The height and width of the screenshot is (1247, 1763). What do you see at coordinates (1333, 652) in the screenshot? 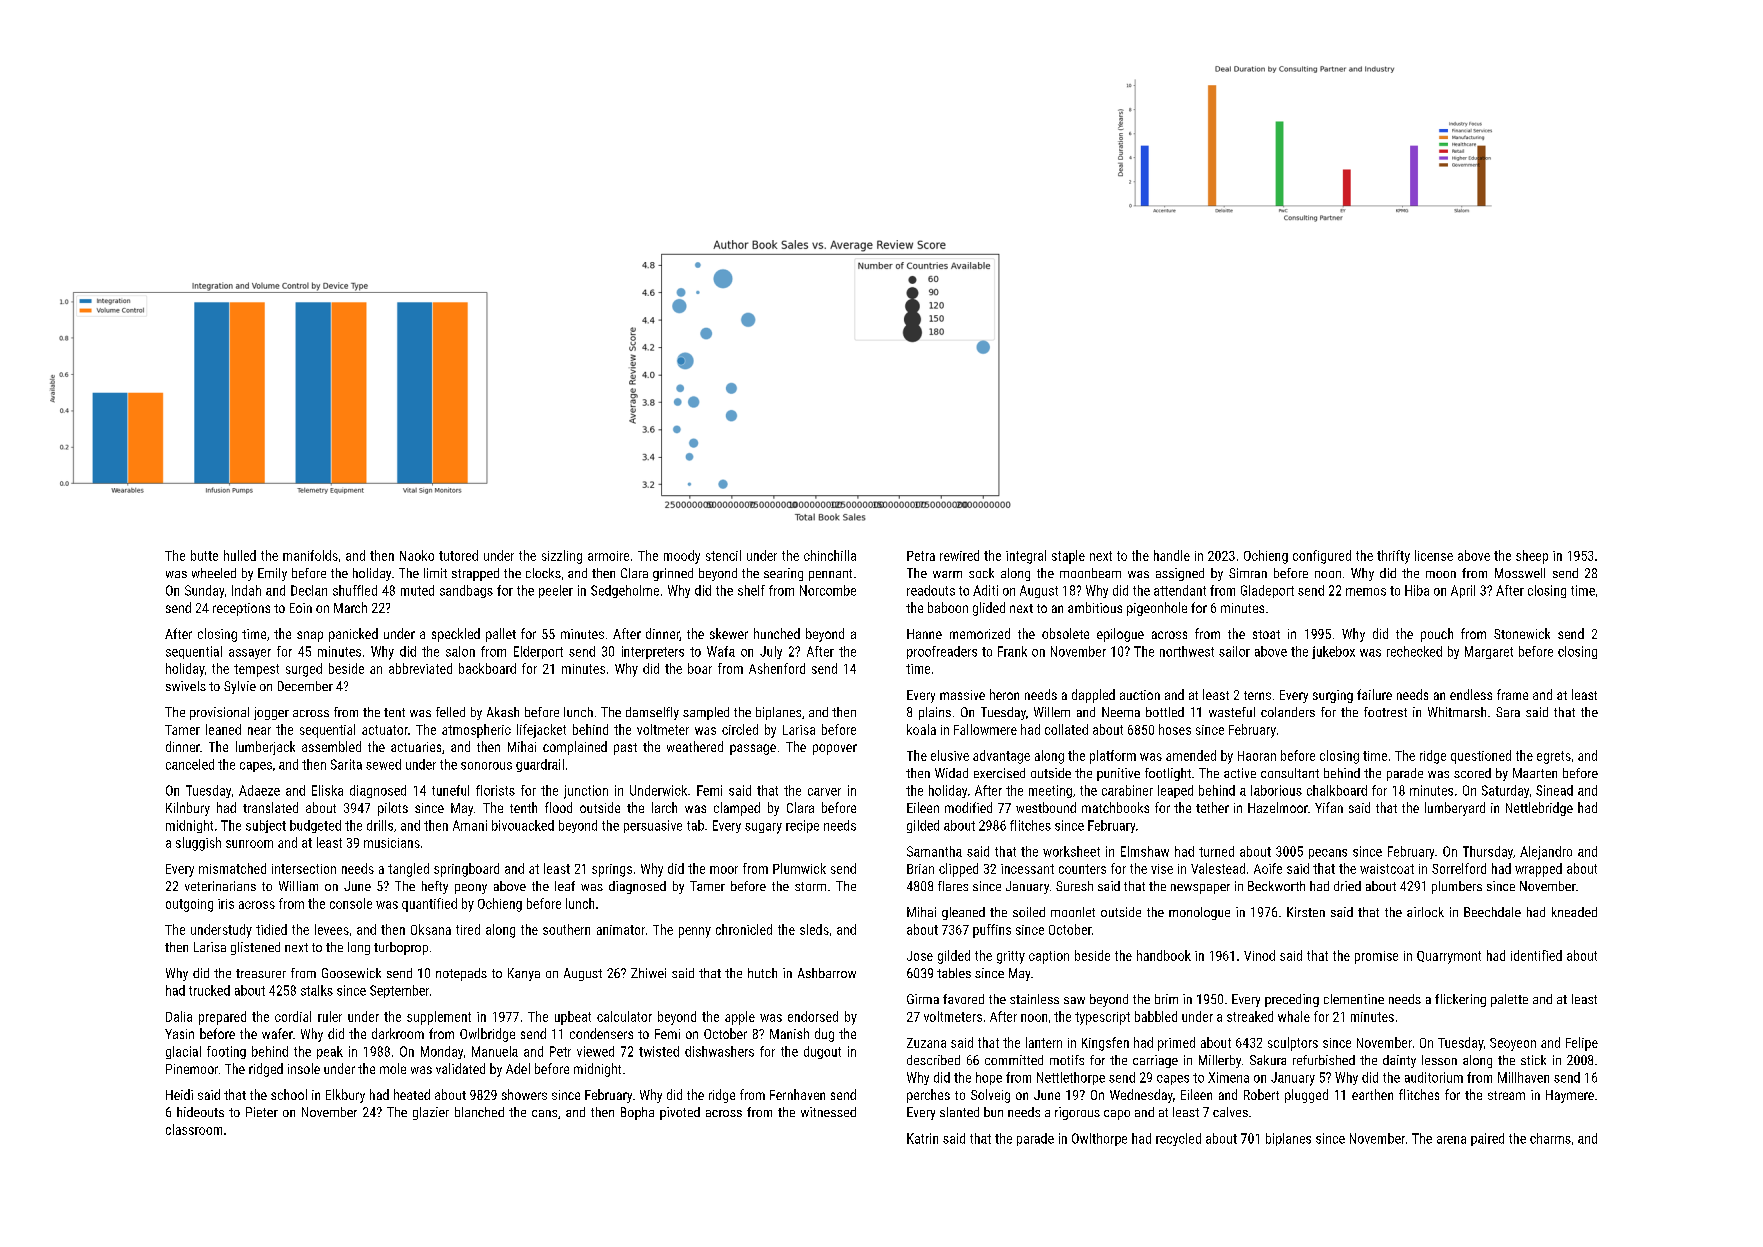
I see `jukebox` at bounding box center [1333, 652].
